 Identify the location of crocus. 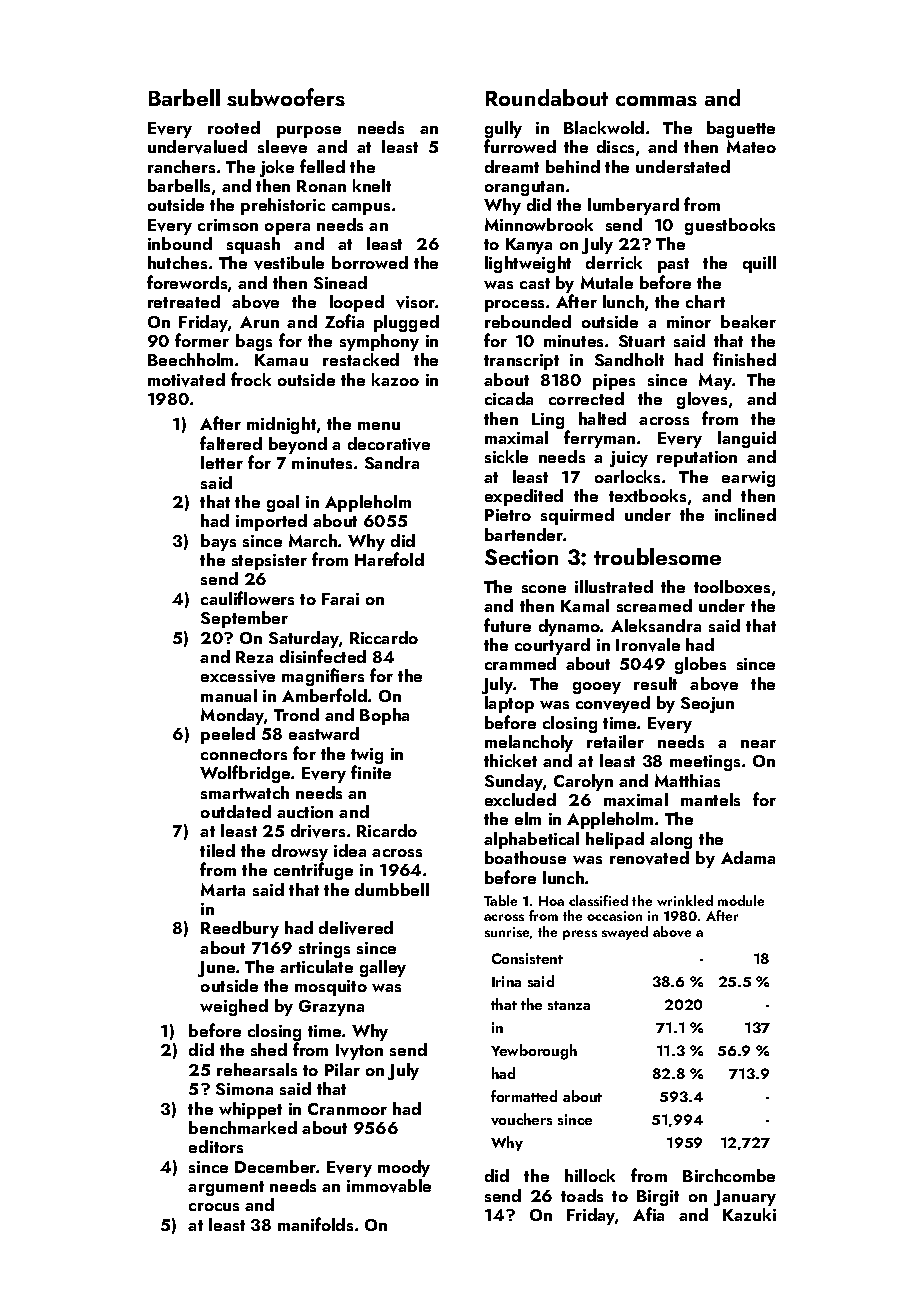
(214, 1207).
